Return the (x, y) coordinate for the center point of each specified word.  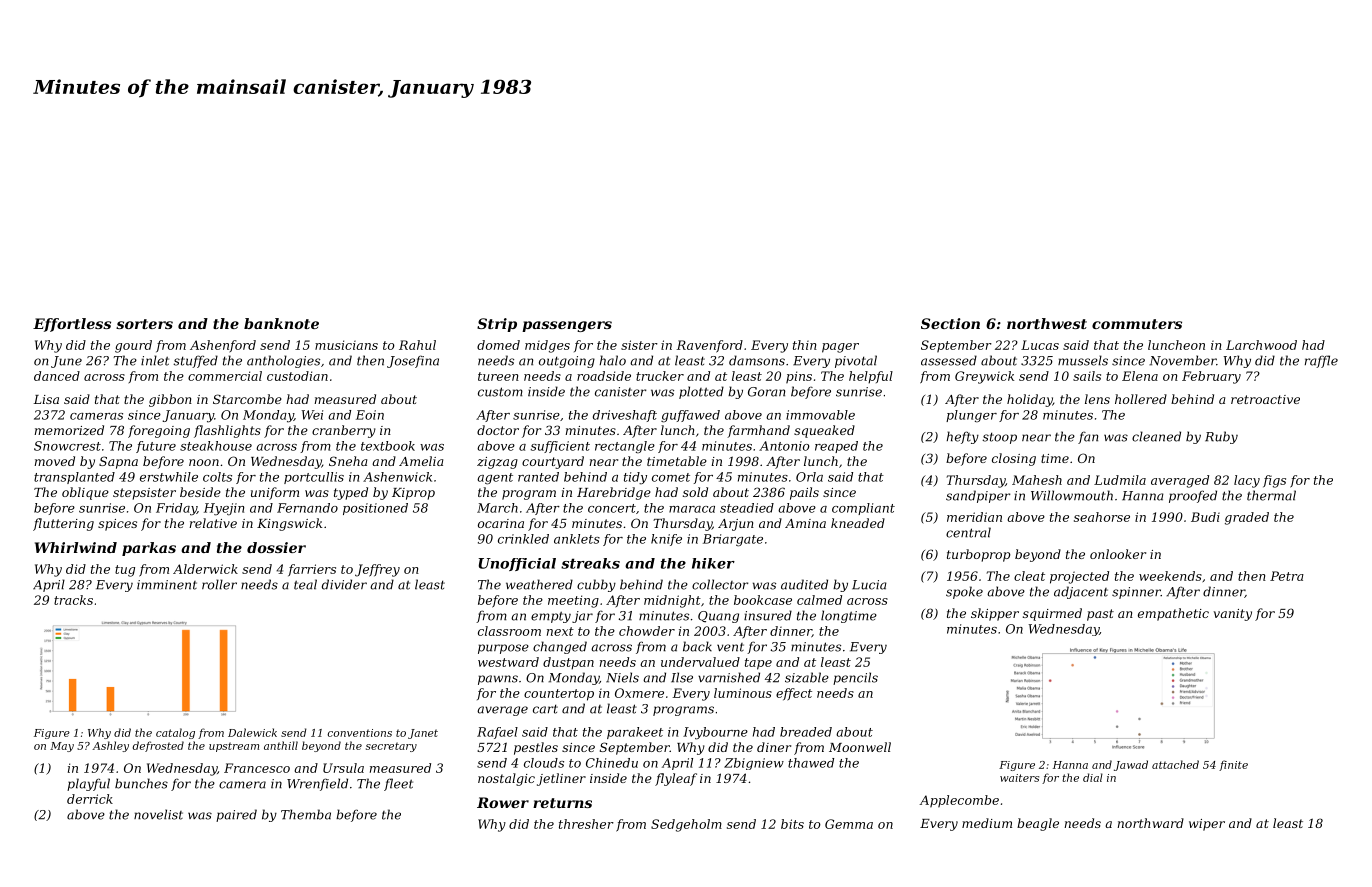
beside (200, 492)
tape (758, 664)
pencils (855, 678)
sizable (807, 677)
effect (794, 694)
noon (204, 462)
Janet (423, 734)
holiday (1030, 400)
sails (1087, 376)
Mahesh (1037, 480)
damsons (757, 360)
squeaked (824, 431)
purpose (503, 649)
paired (236, 815)
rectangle (625, 447)
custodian (297, 376)
